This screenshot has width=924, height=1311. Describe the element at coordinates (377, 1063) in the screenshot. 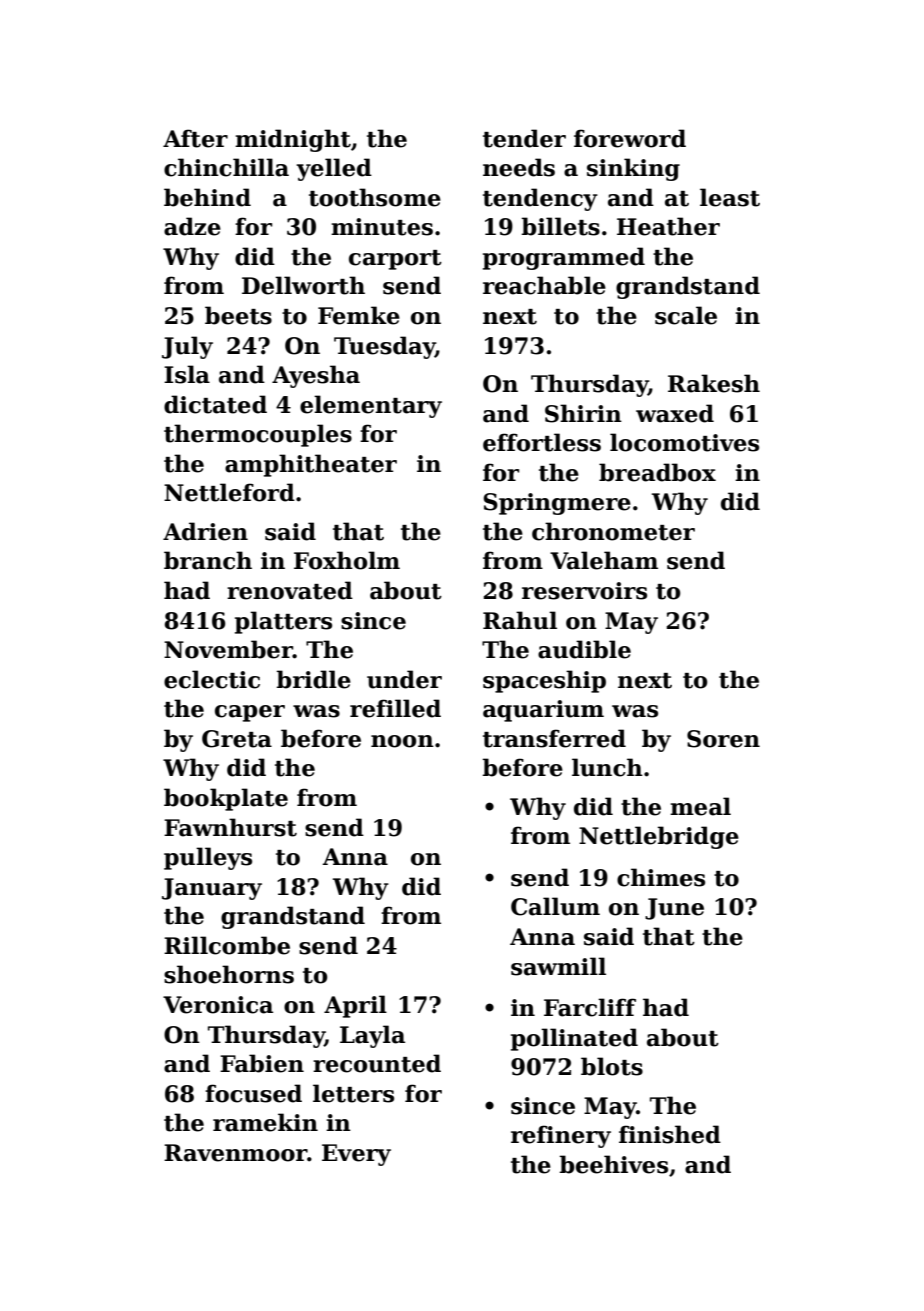

I see `recounted` at that location.
